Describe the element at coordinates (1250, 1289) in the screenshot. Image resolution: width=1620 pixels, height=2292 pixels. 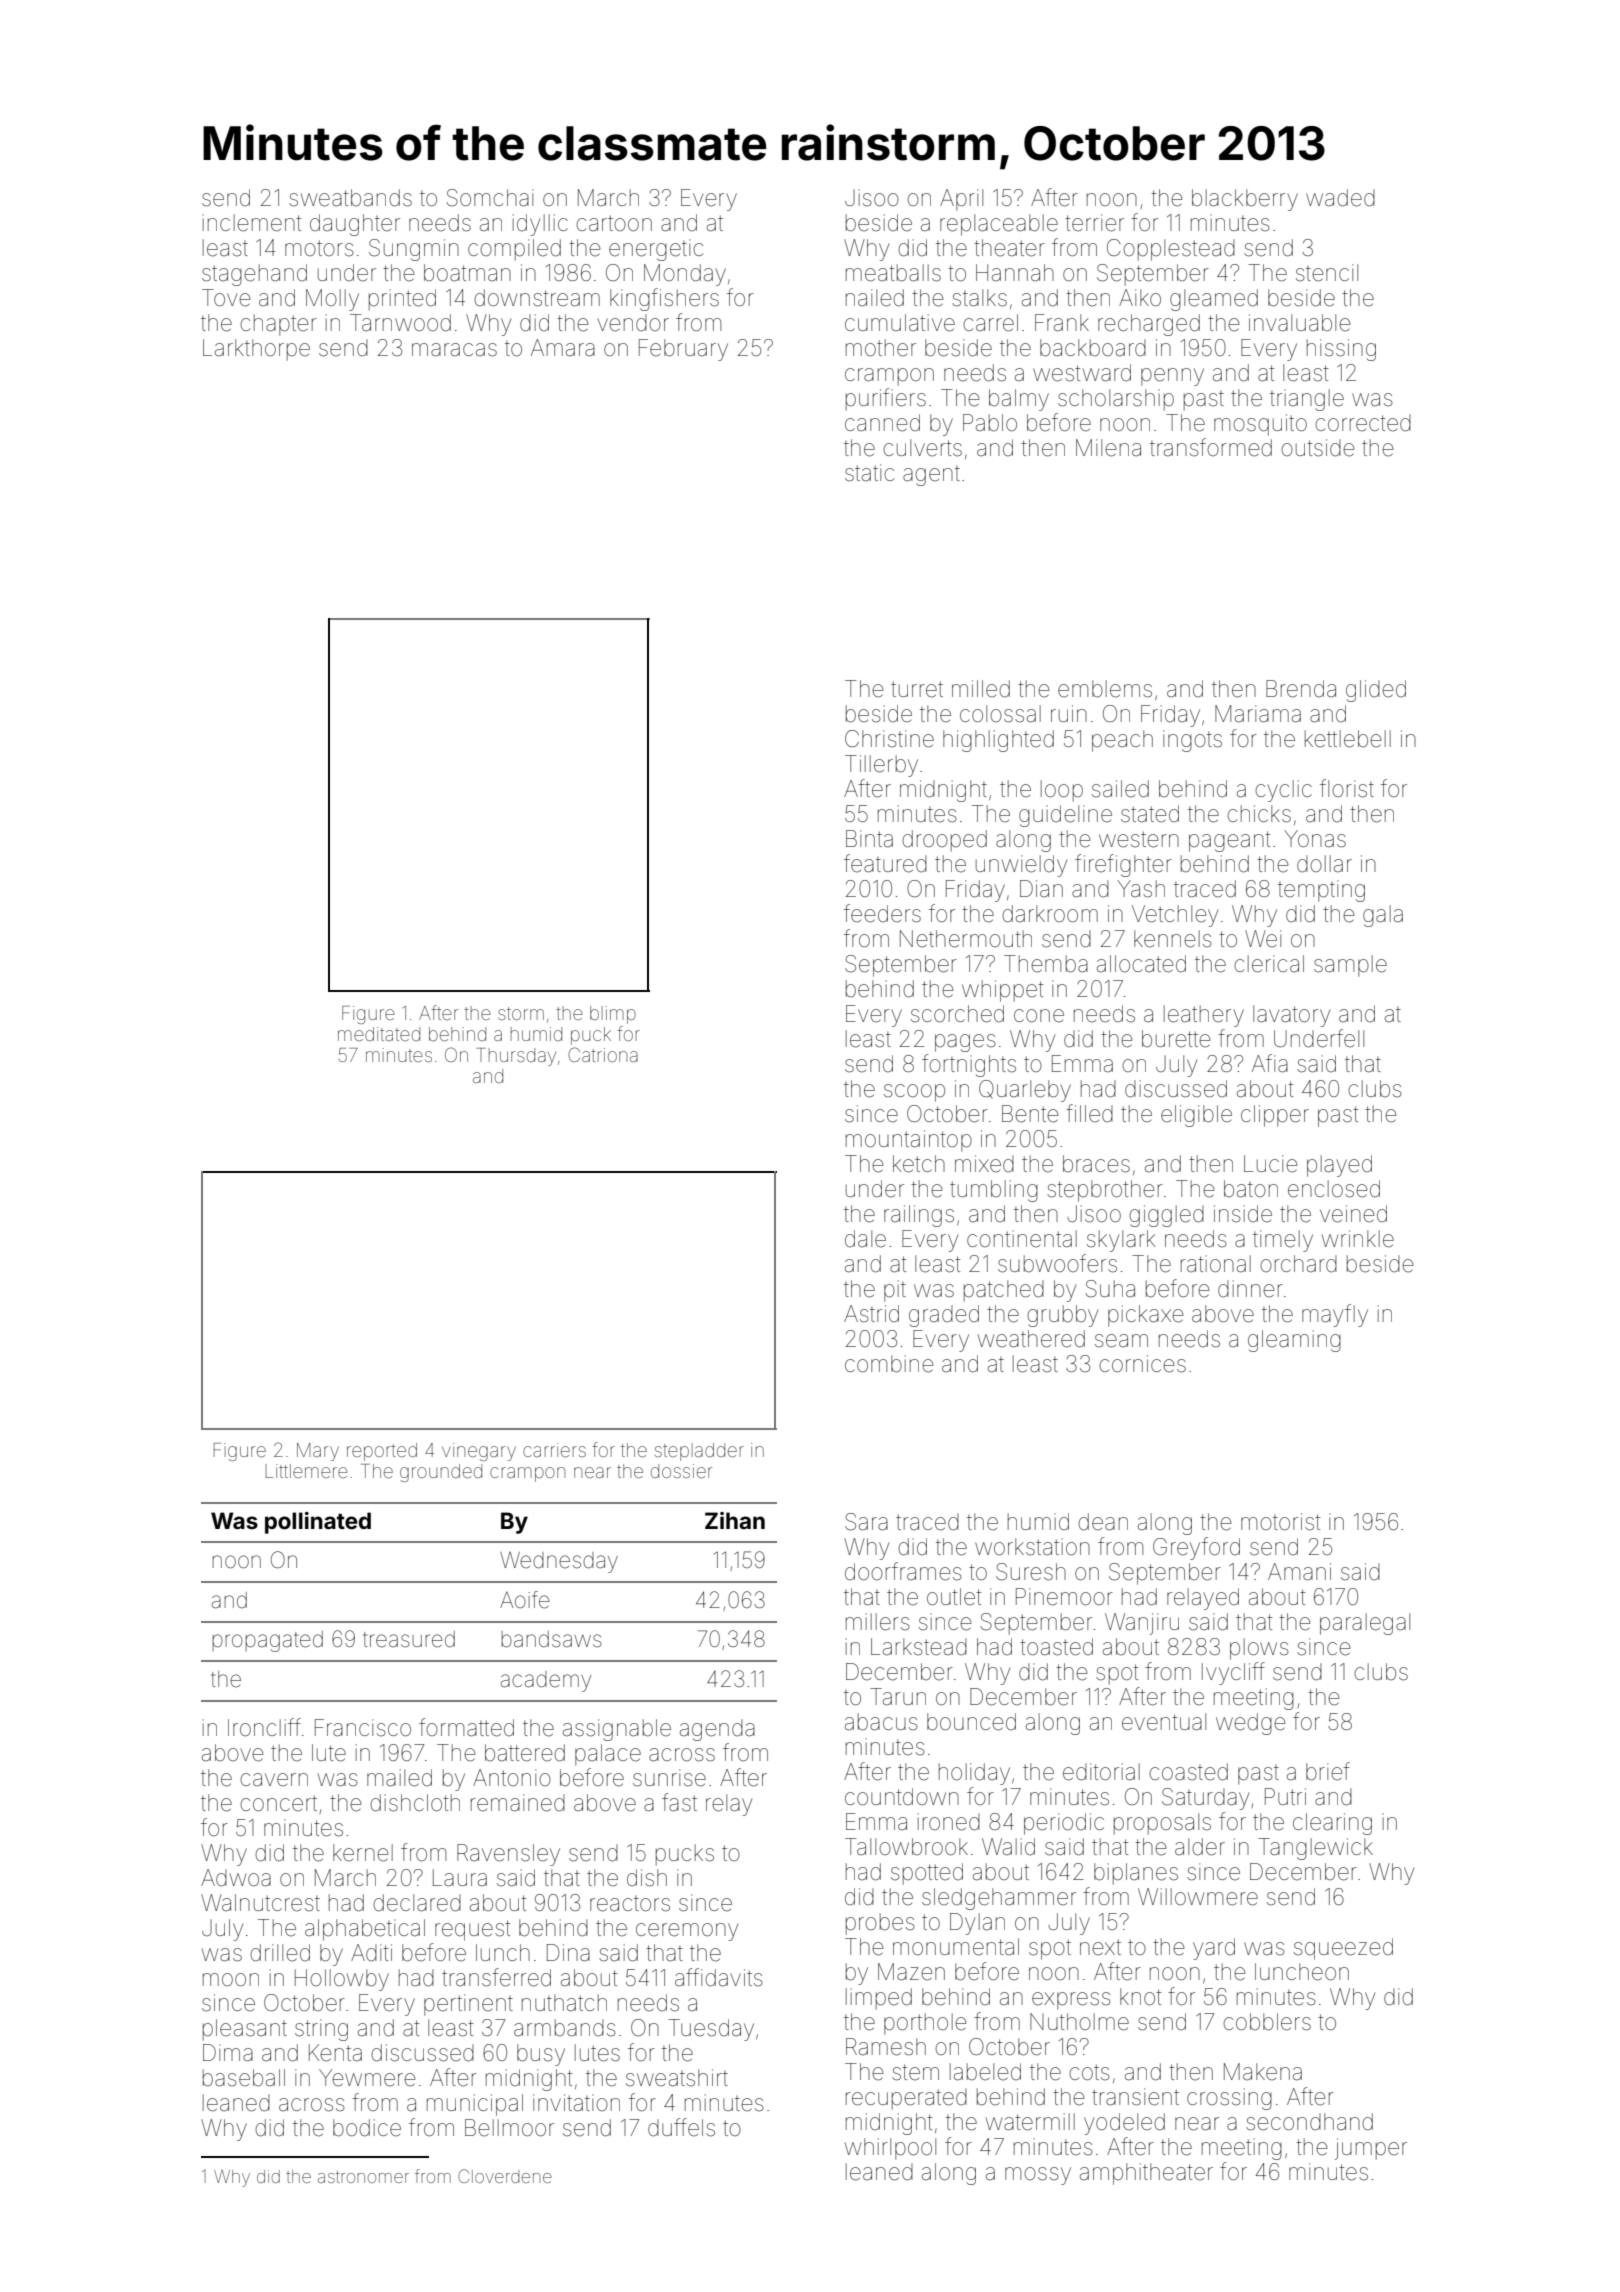
I see `dinner` at that location.
